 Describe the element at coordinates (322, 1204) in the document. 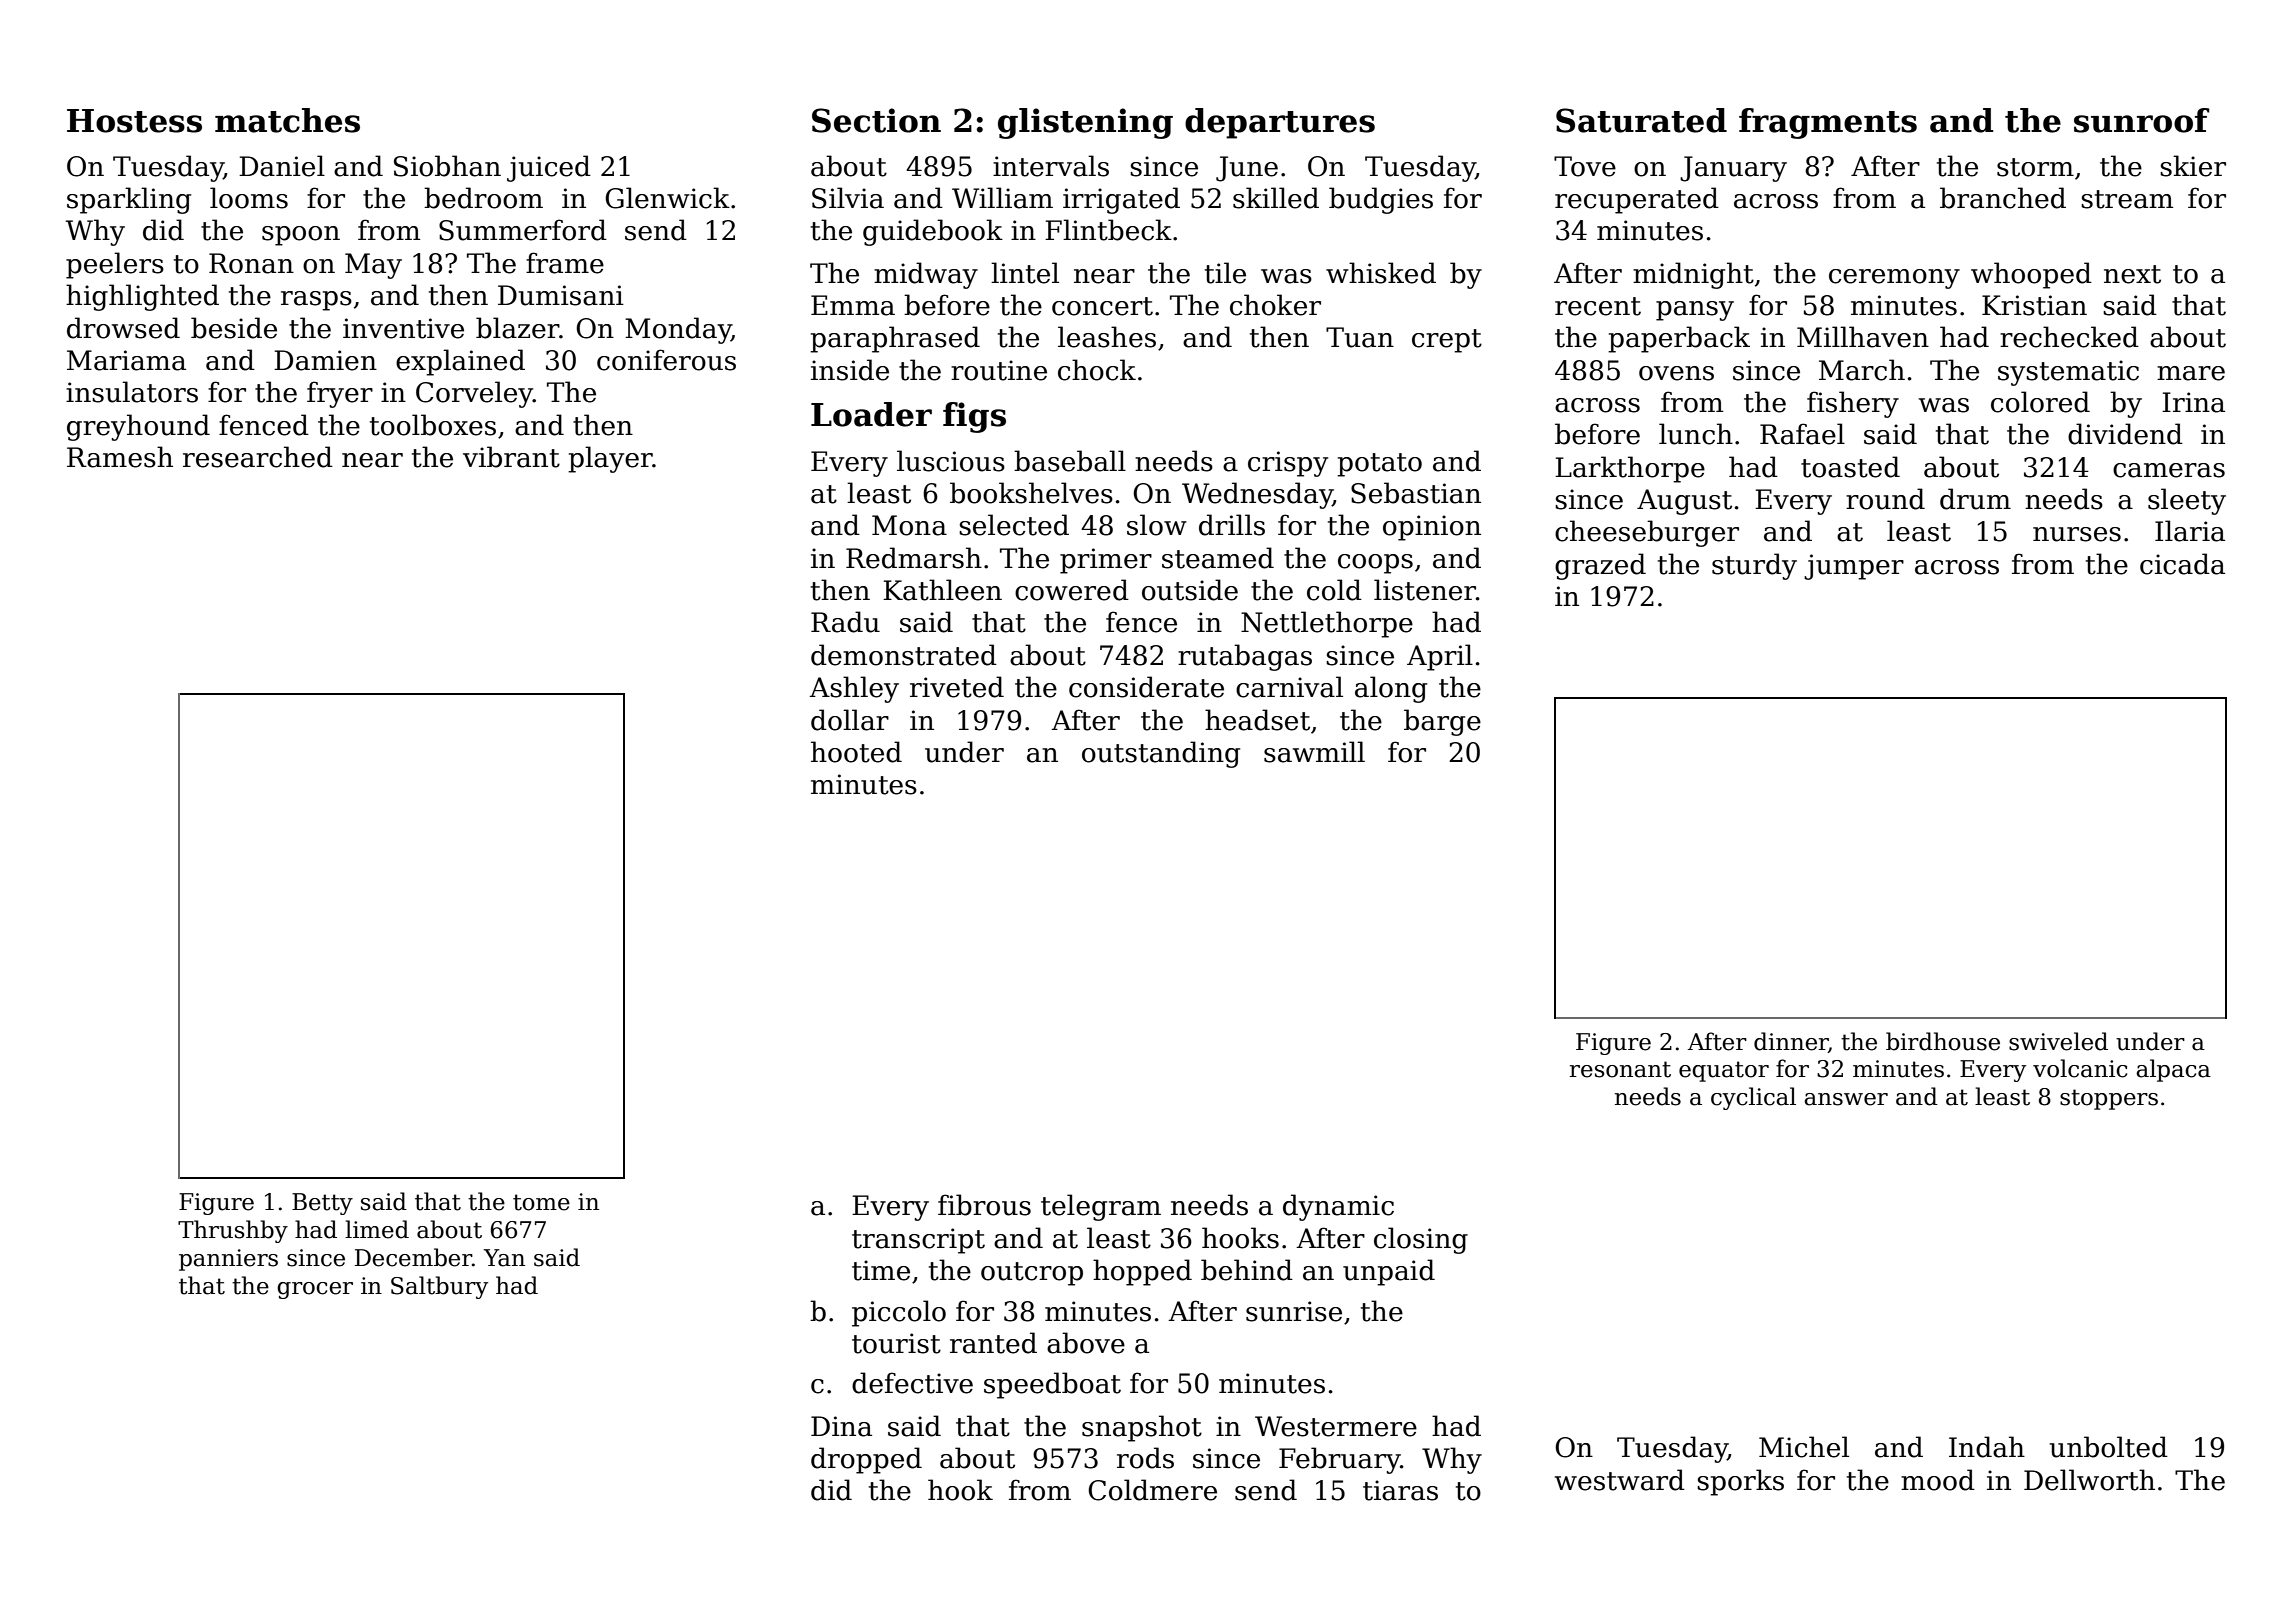

I see `Betty` at that location.
